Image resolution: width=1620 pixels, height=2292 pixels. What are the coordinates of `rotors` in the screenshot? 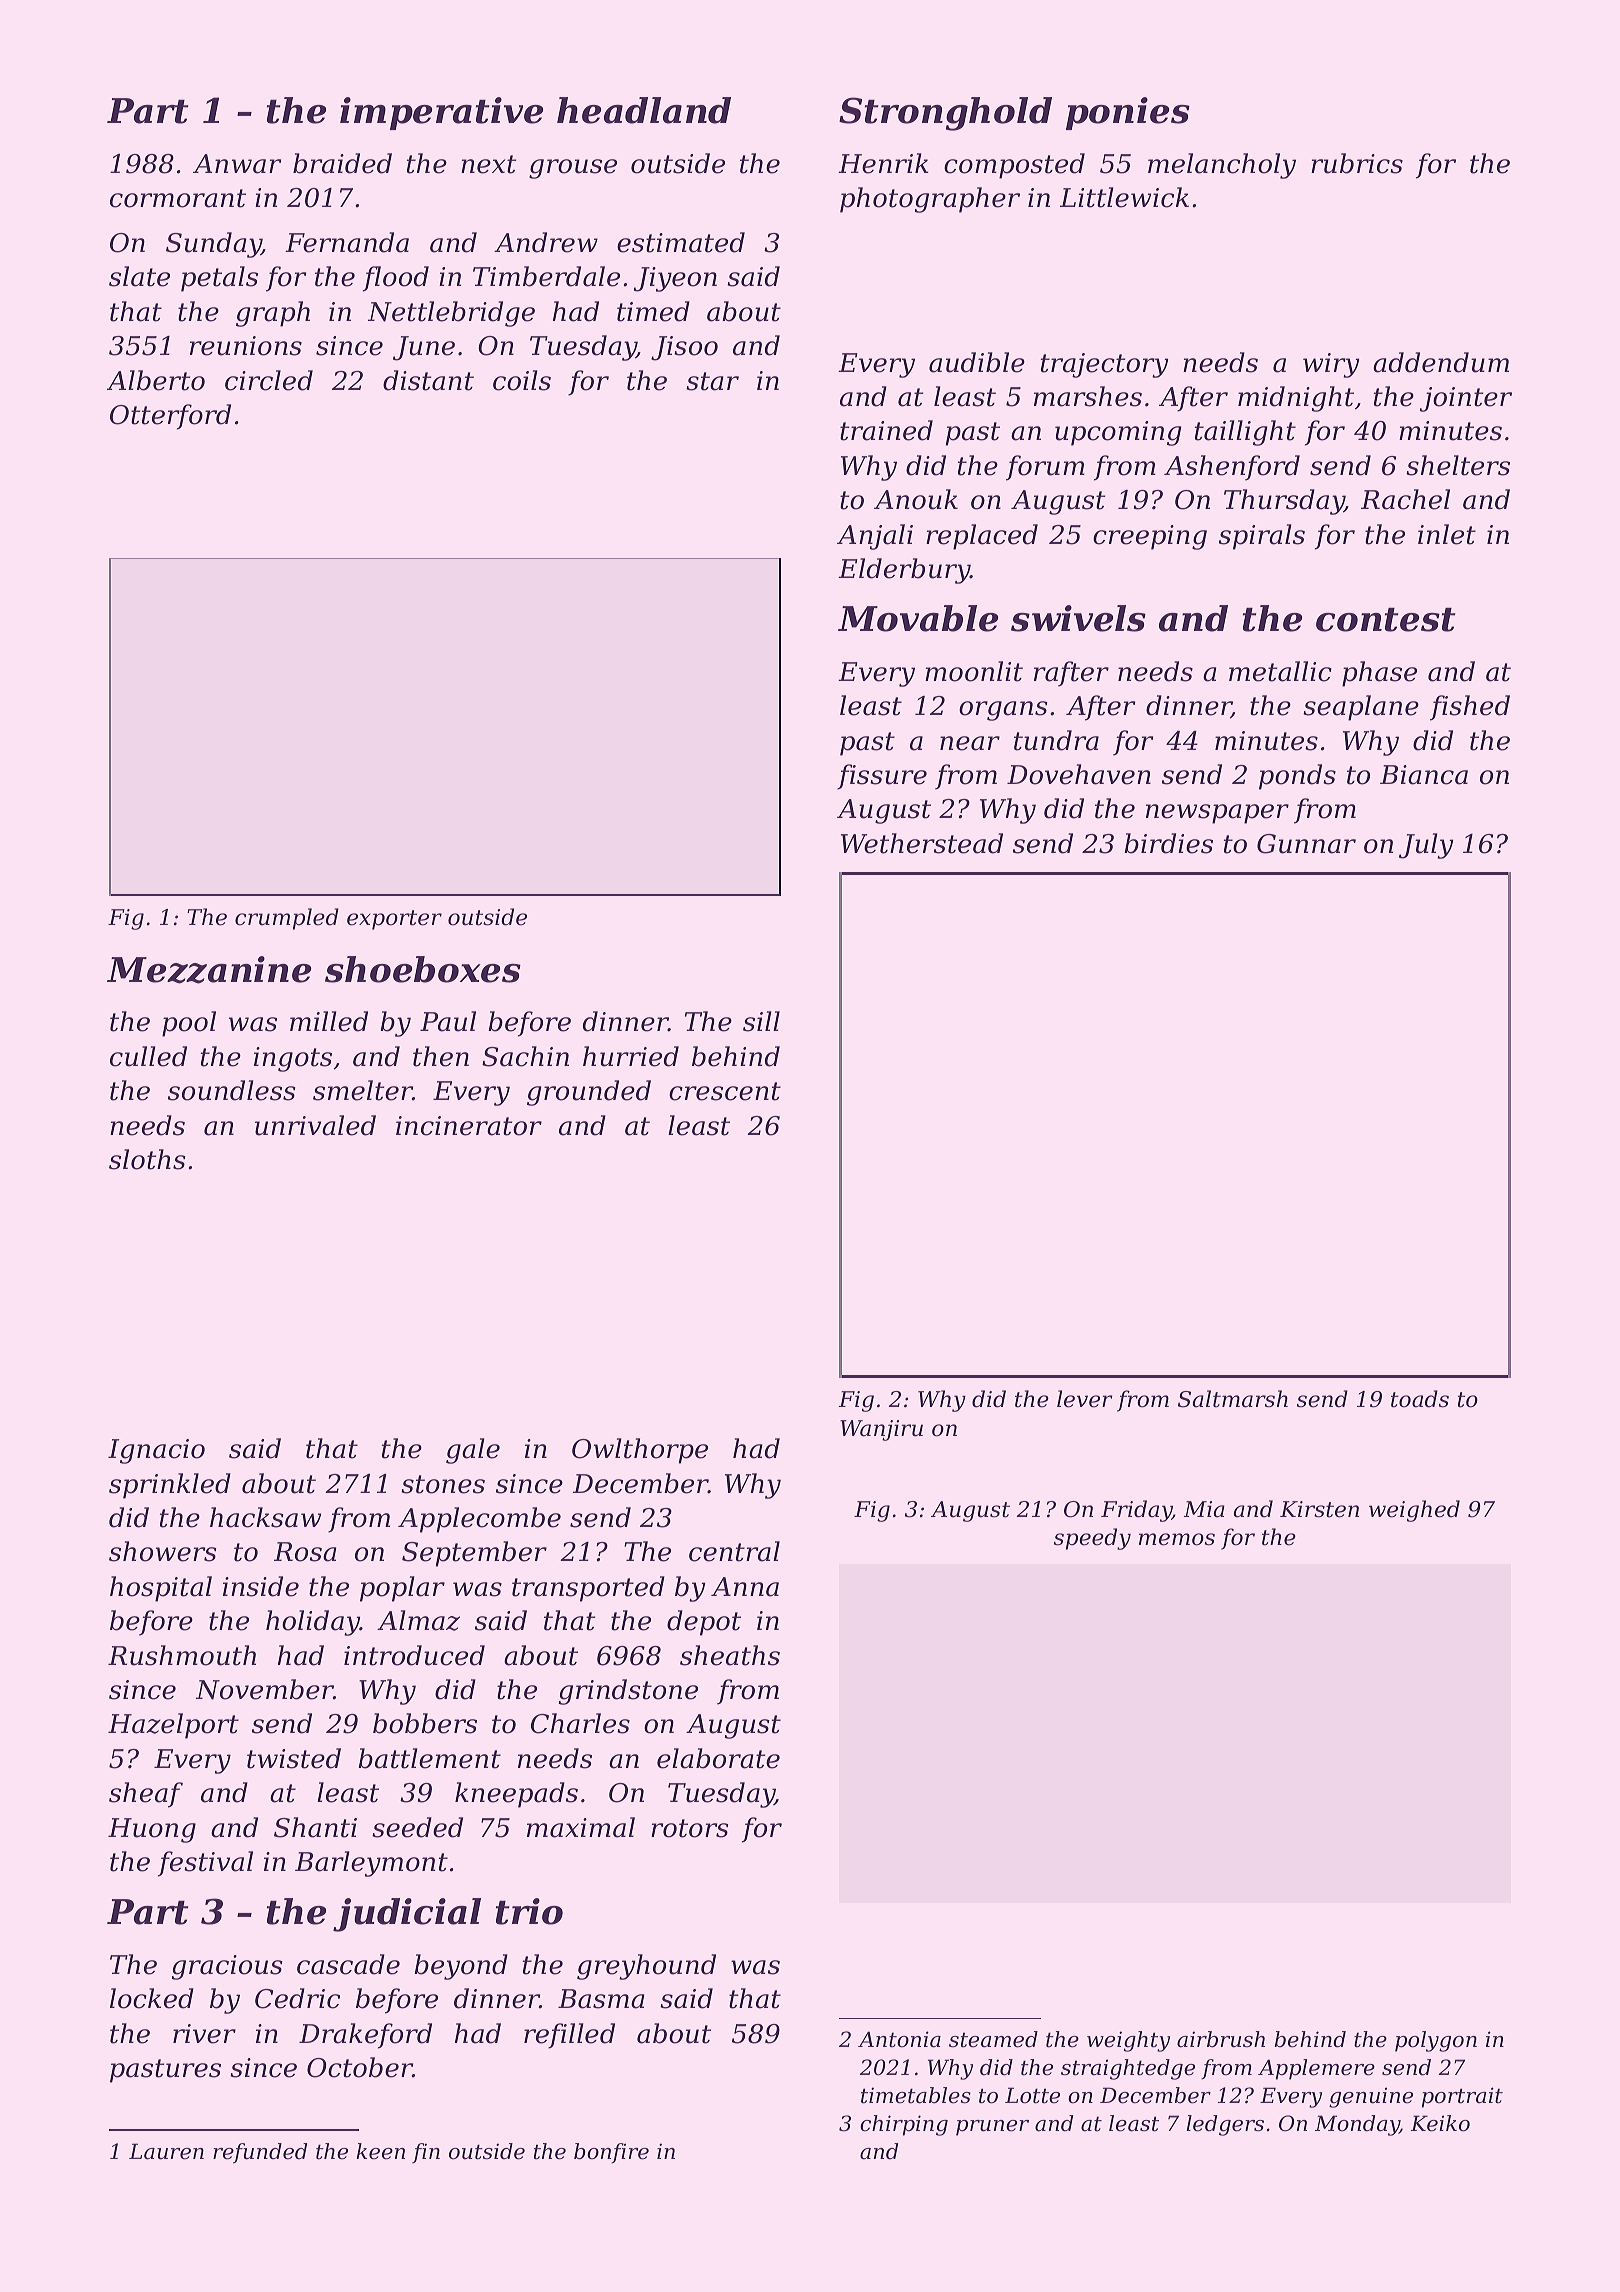 It's located at (690, 1828).
